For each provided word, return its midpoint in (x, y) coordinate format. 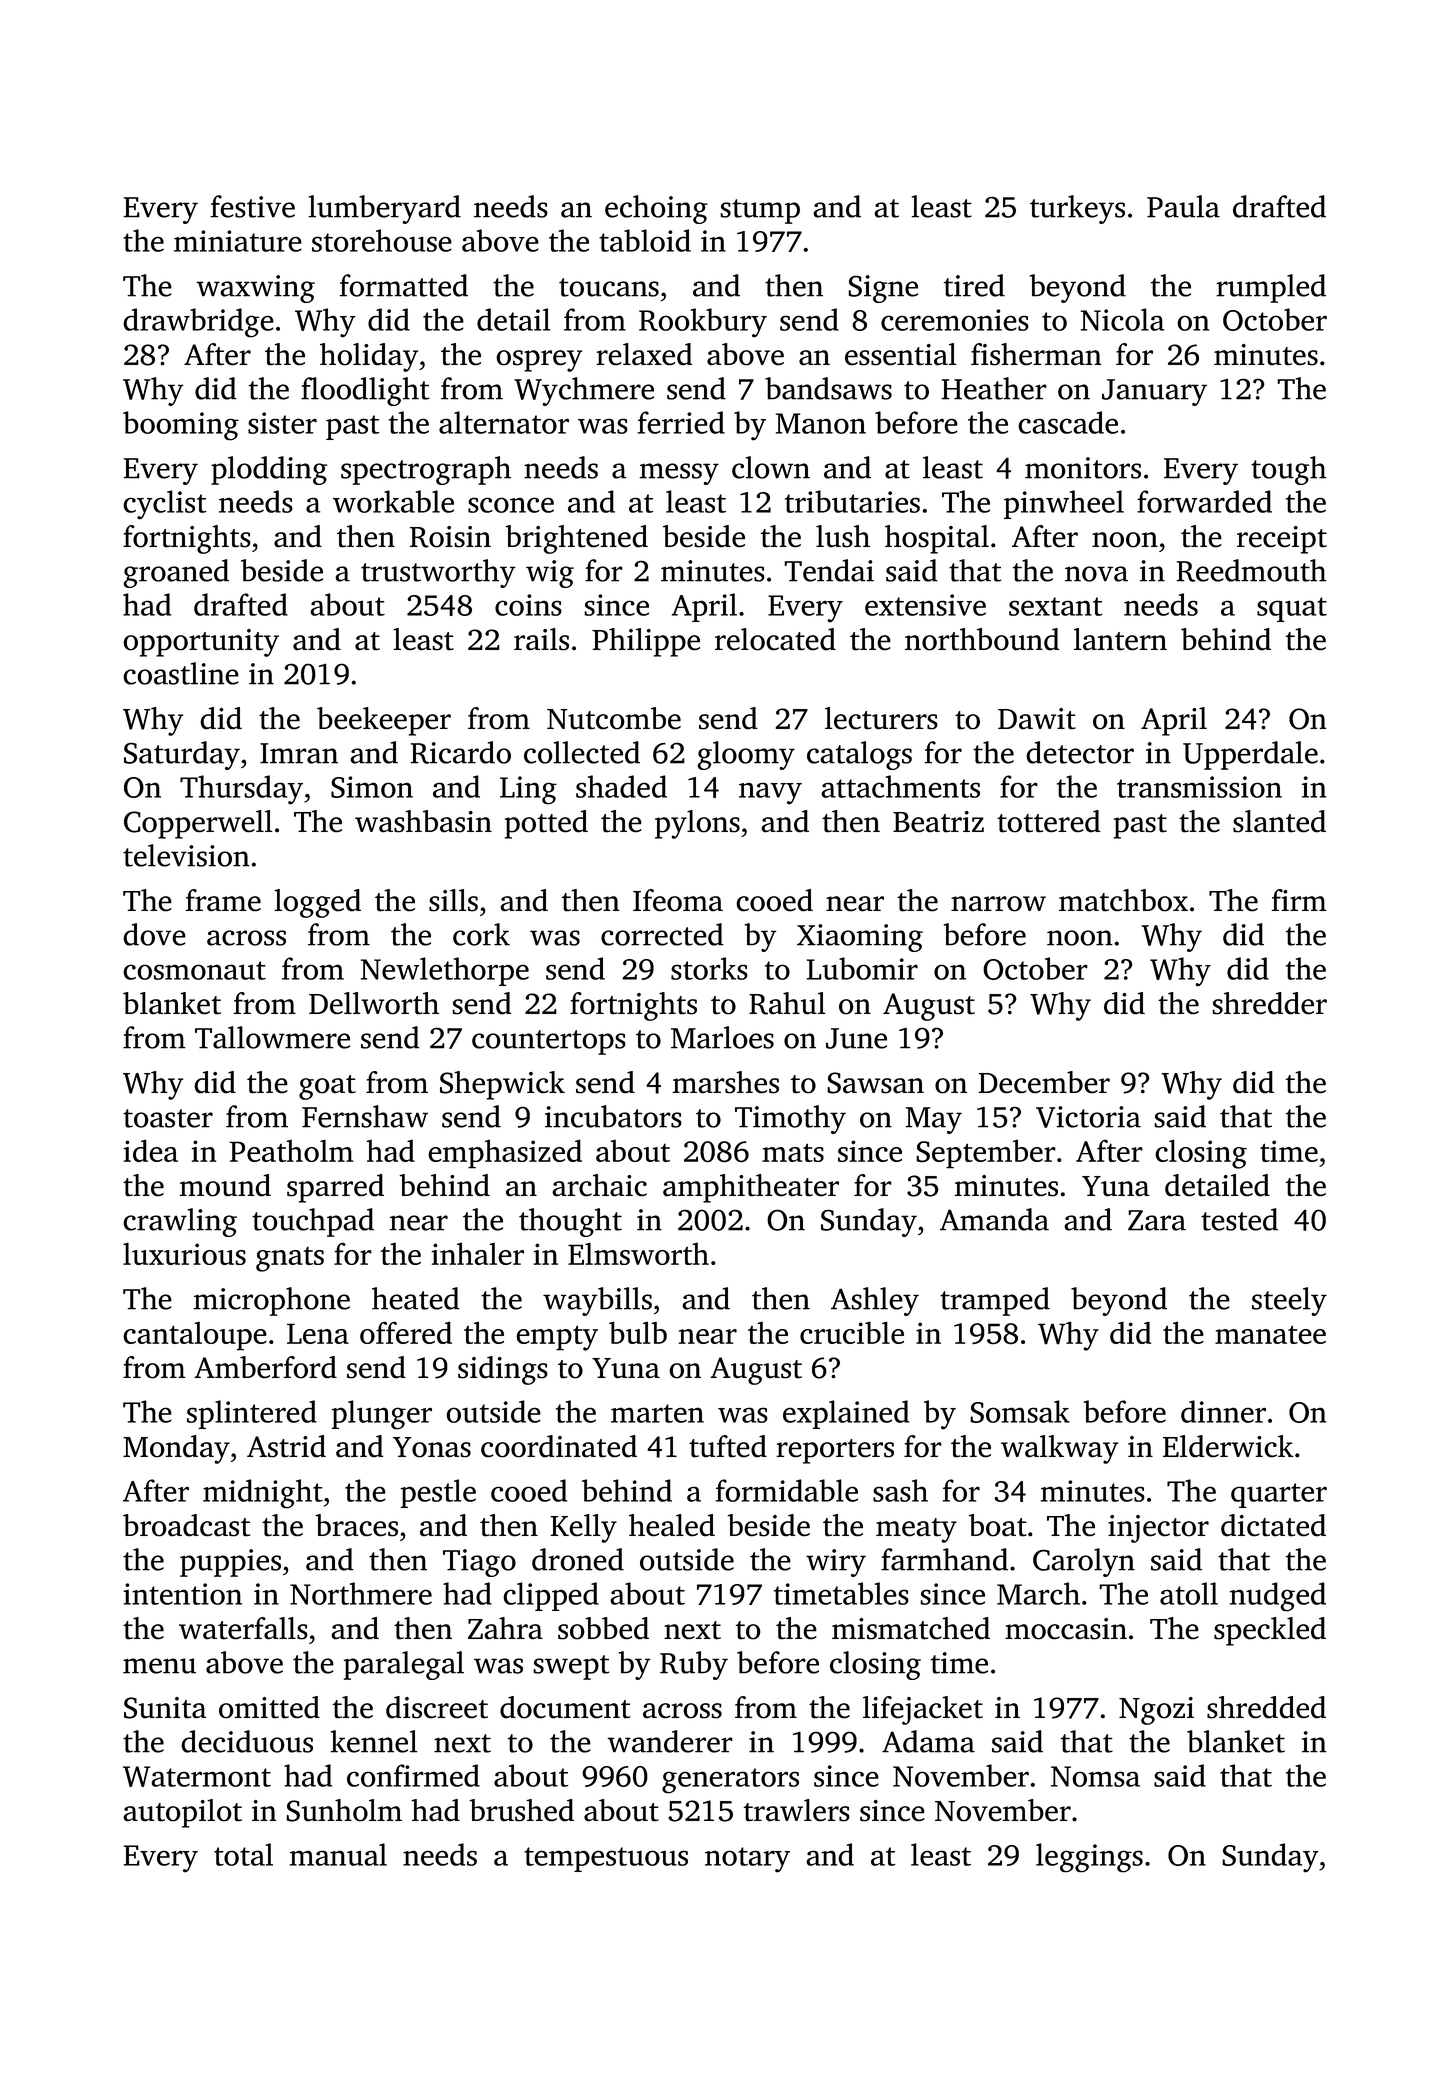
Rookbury (703, 323)
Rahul (787, 1003)
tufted (728, 1446)
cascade (1068, 422)
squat (1292, 609)
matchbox (1123, 900)
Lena (318, 1333)
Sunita (165, 1708)
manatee (1270, 1334)
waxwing (255, 289)
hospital (937, 539)
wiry (836, 1563)
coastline (181, 673)
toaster (168, 1118)
